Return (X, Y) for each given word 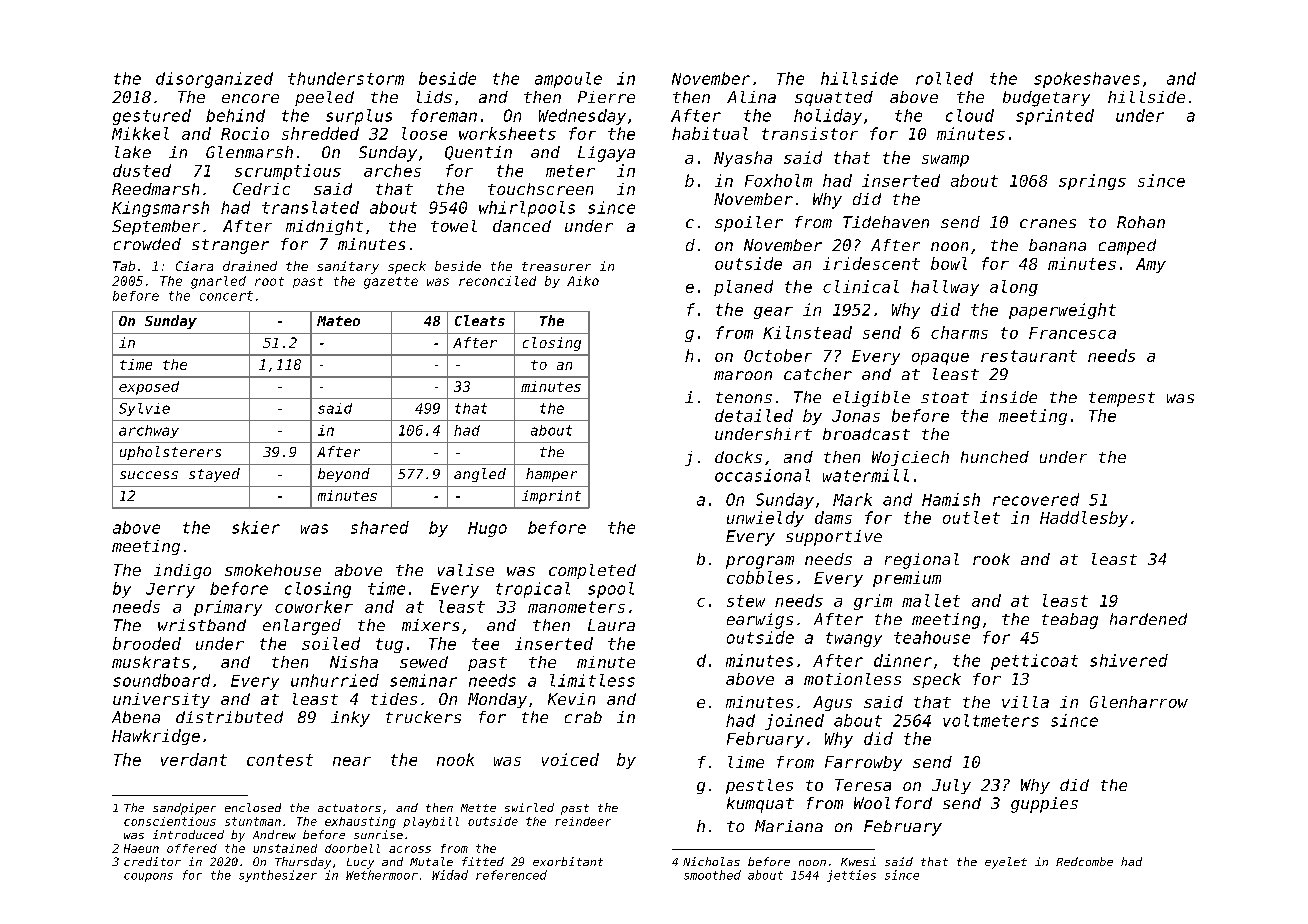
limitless (592, 680)
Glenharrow (1139, 702)
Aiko (583, 281)
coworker (314, 606)
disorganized (214, 80)
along (1014, 288)
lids (434, 97)
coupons (148, 877)
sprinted (1055, 117)
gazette (391, 283)
